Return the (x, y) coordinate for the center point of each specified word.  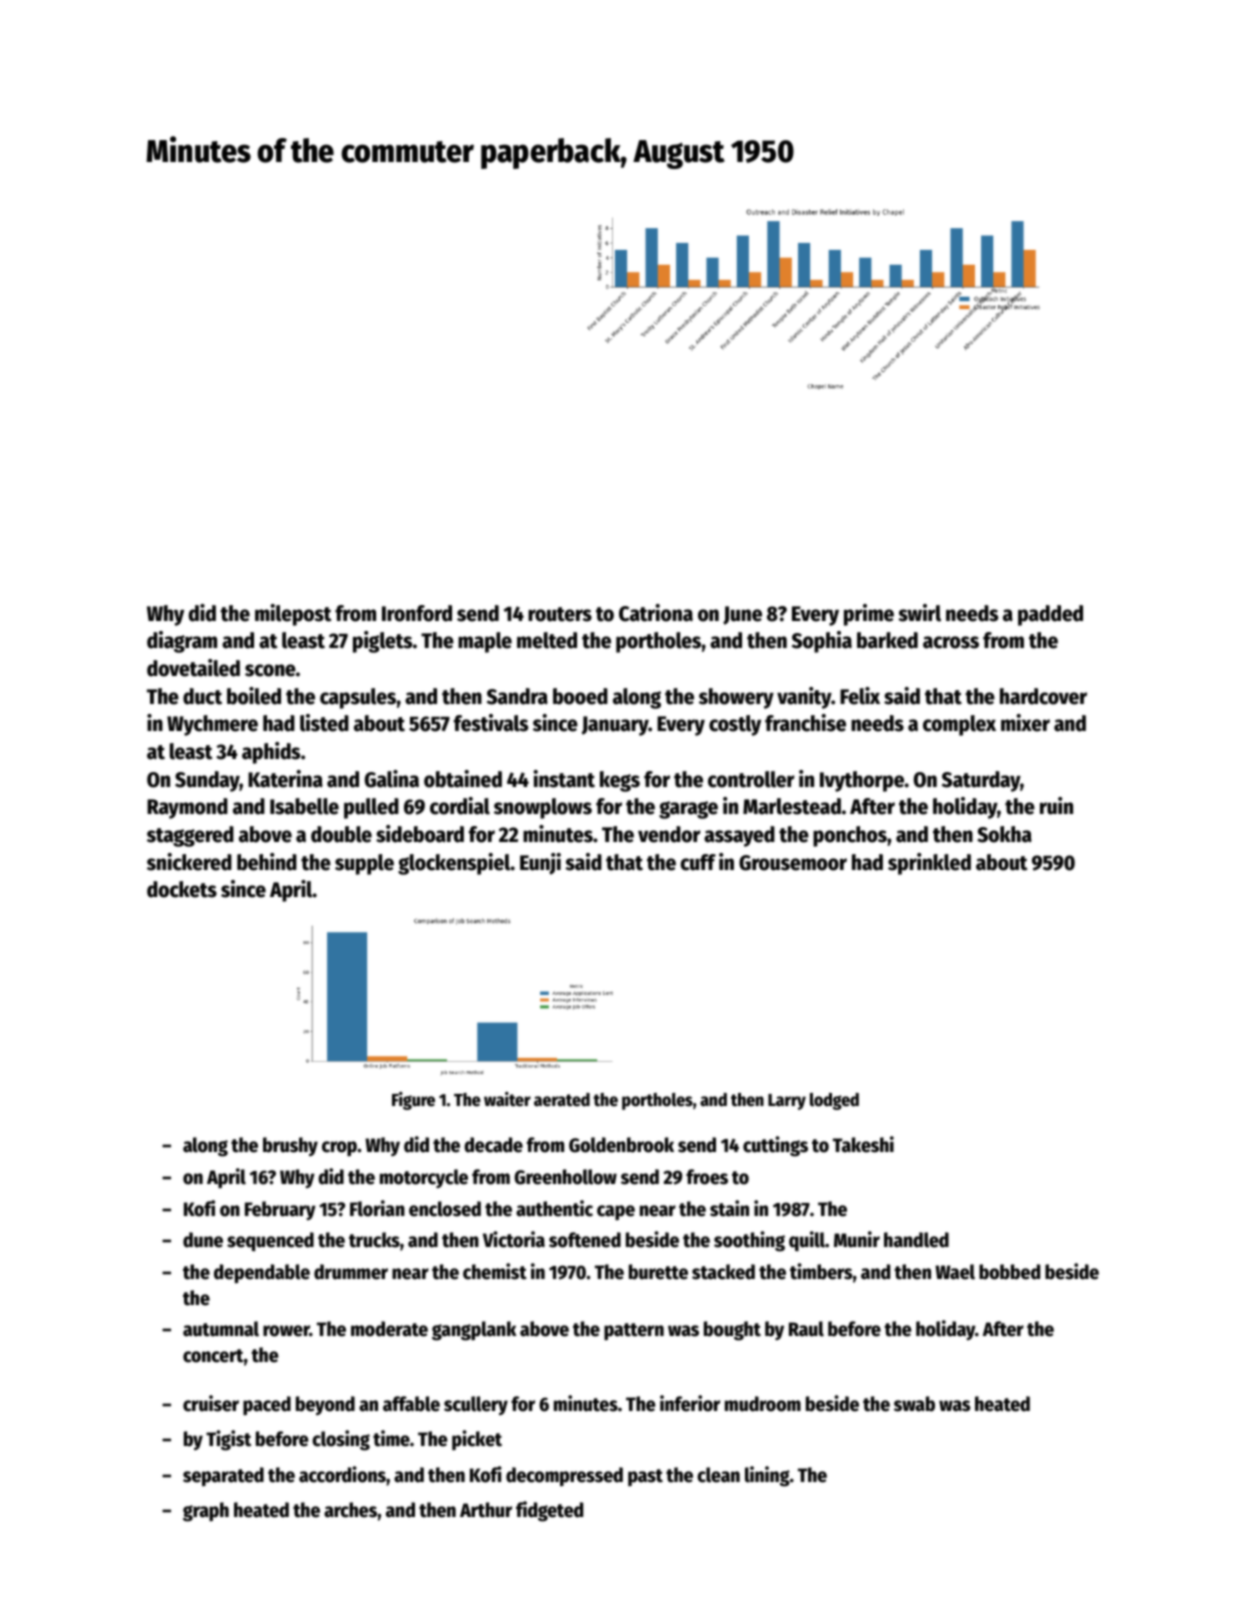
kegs (620, 781)
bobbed (1009, 1272)
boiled (254, 696)
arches (350, 1510)
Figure (413, 1101)
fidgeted (549, 1511)
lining (767, 1476)
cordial (460, 806)
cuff (698, 862)
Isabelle (304, 806)
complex (959, 725)
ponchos (850, 836)
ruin (1056, 806)
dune (203, 1240)
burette (658, 1272)
